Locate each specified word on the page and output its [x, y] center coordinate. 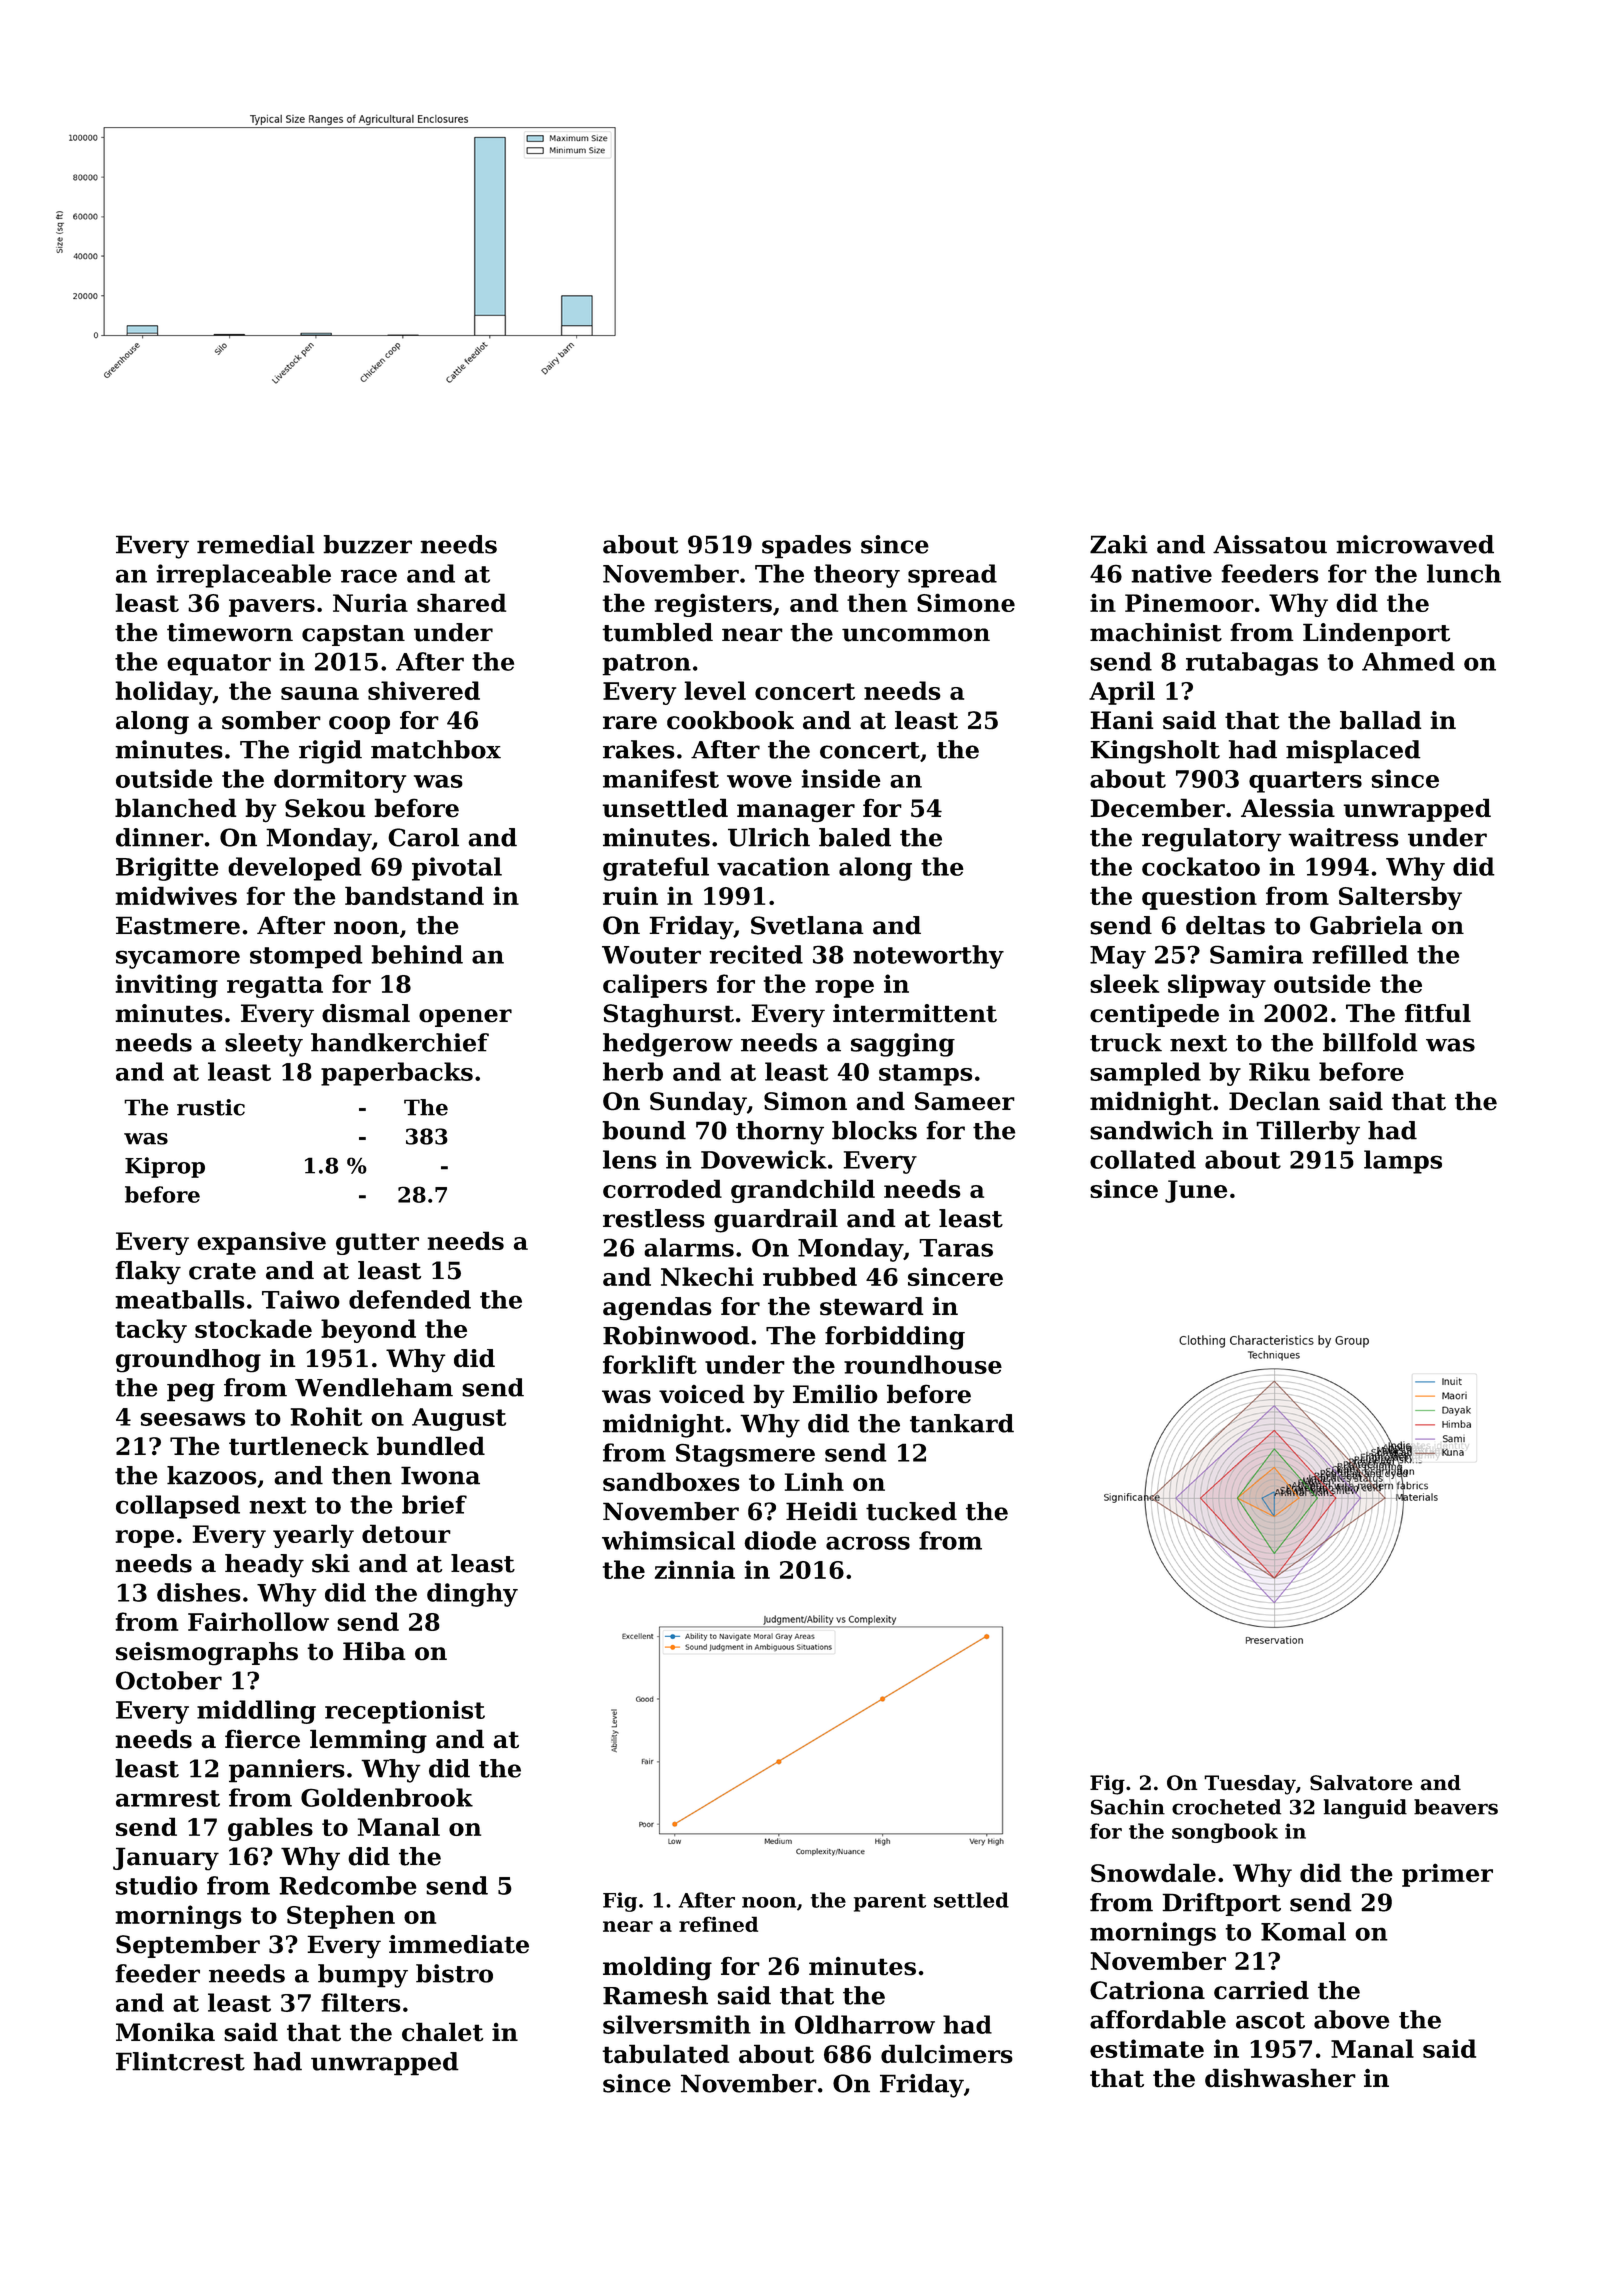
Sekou [325, 808]
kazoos [212, 1475]
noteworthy [928, 957]
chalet [443, 2032]
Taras [956, 1248]
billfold [1370, 1042]
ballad [1381, 720]
